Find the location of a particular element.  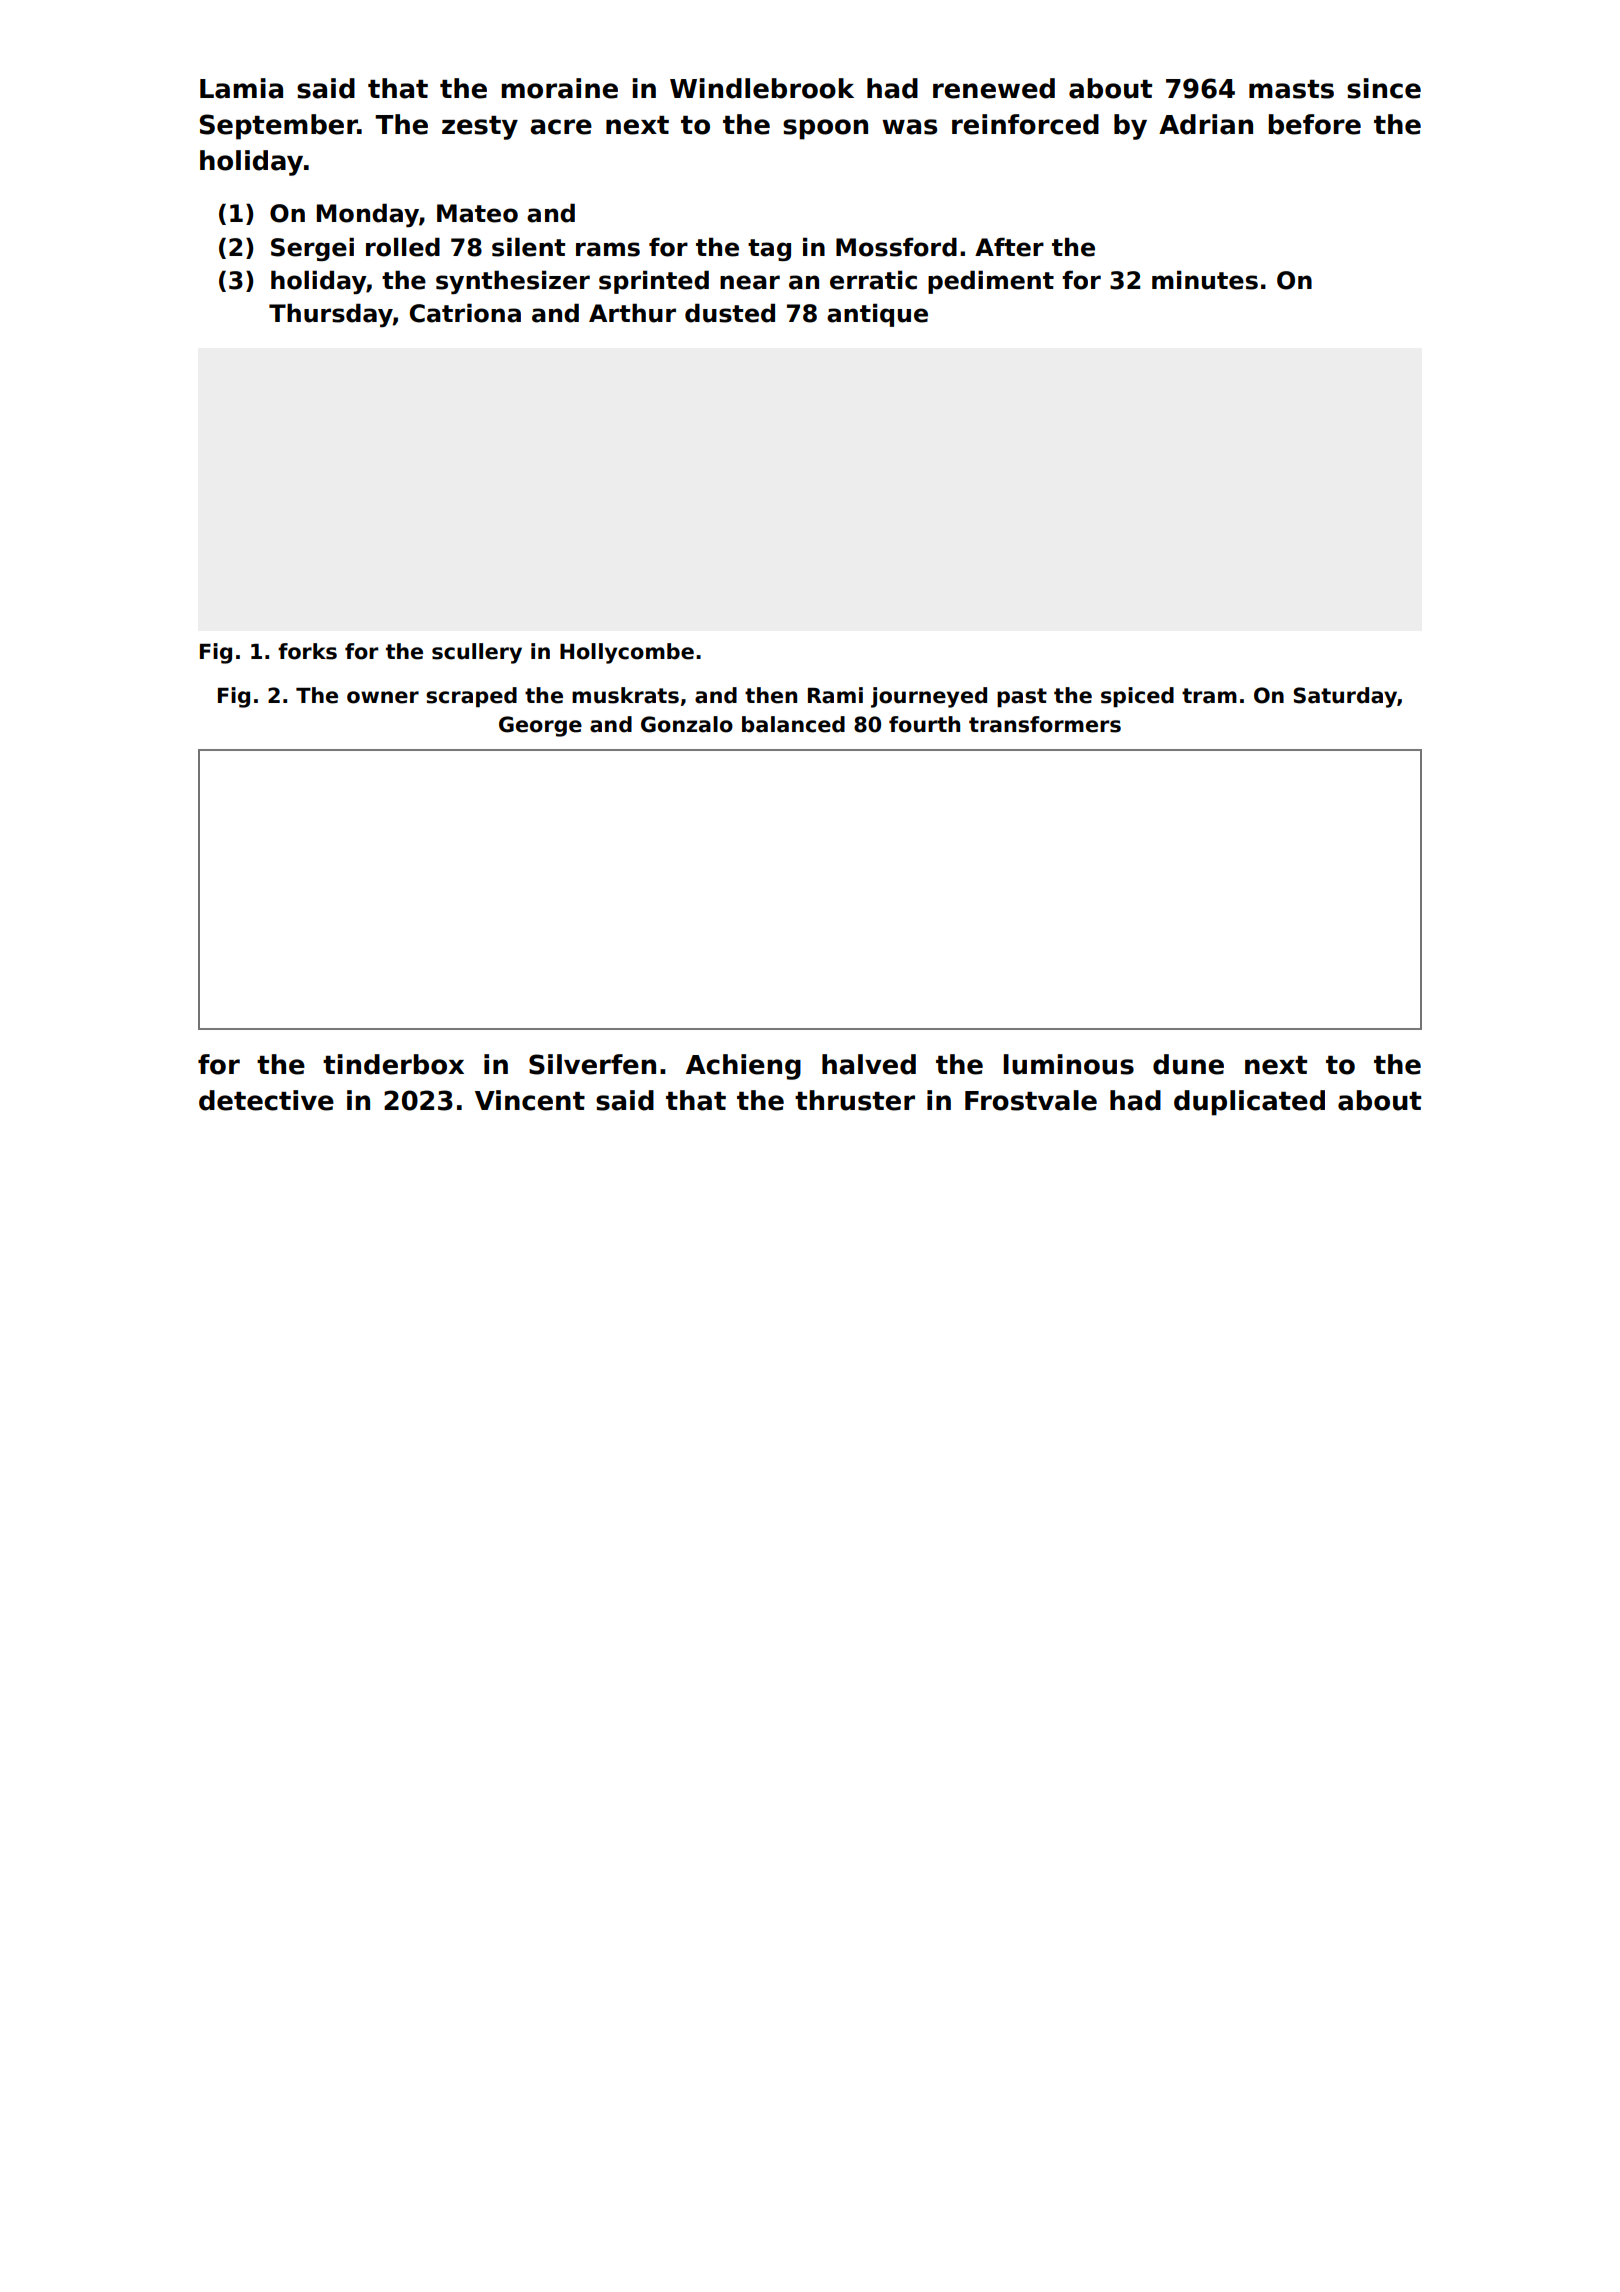

Saturday is located at coordinates (1345, 697).
